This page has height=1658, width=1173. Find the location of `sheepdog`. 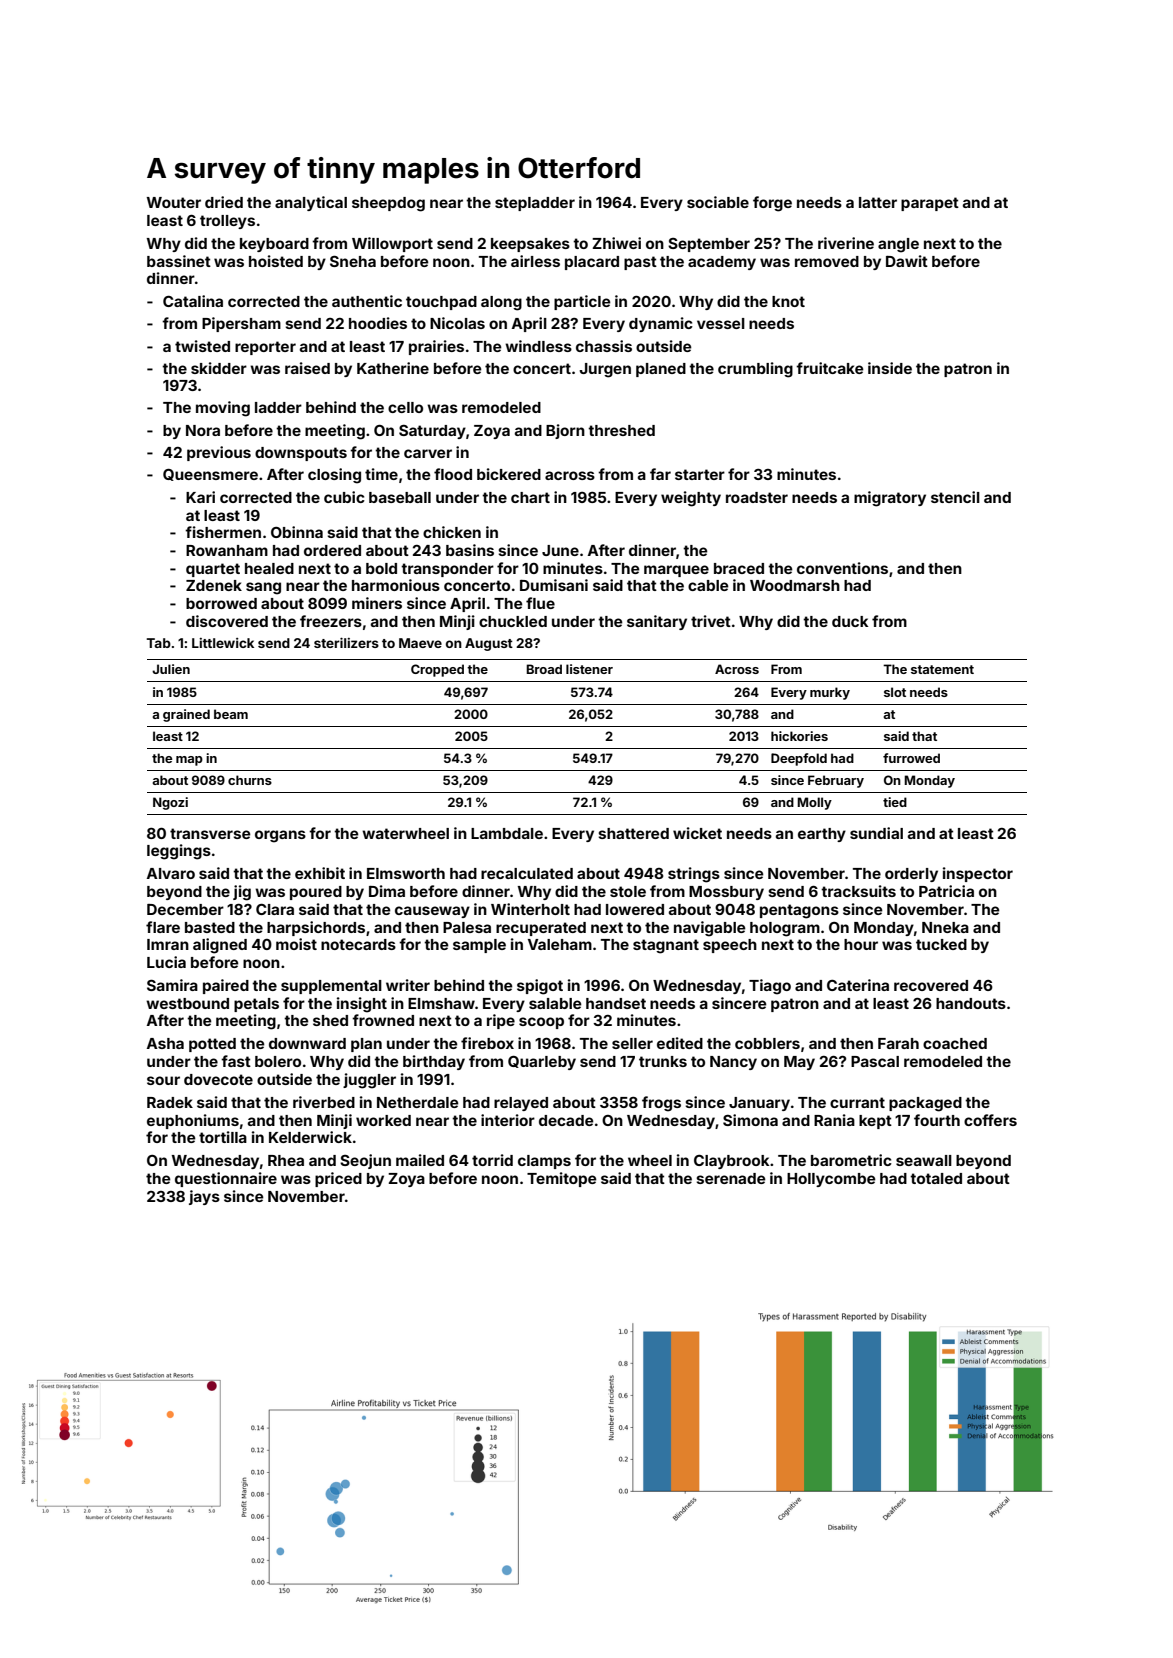

sheepdog is located at coordinates (388, 204).
